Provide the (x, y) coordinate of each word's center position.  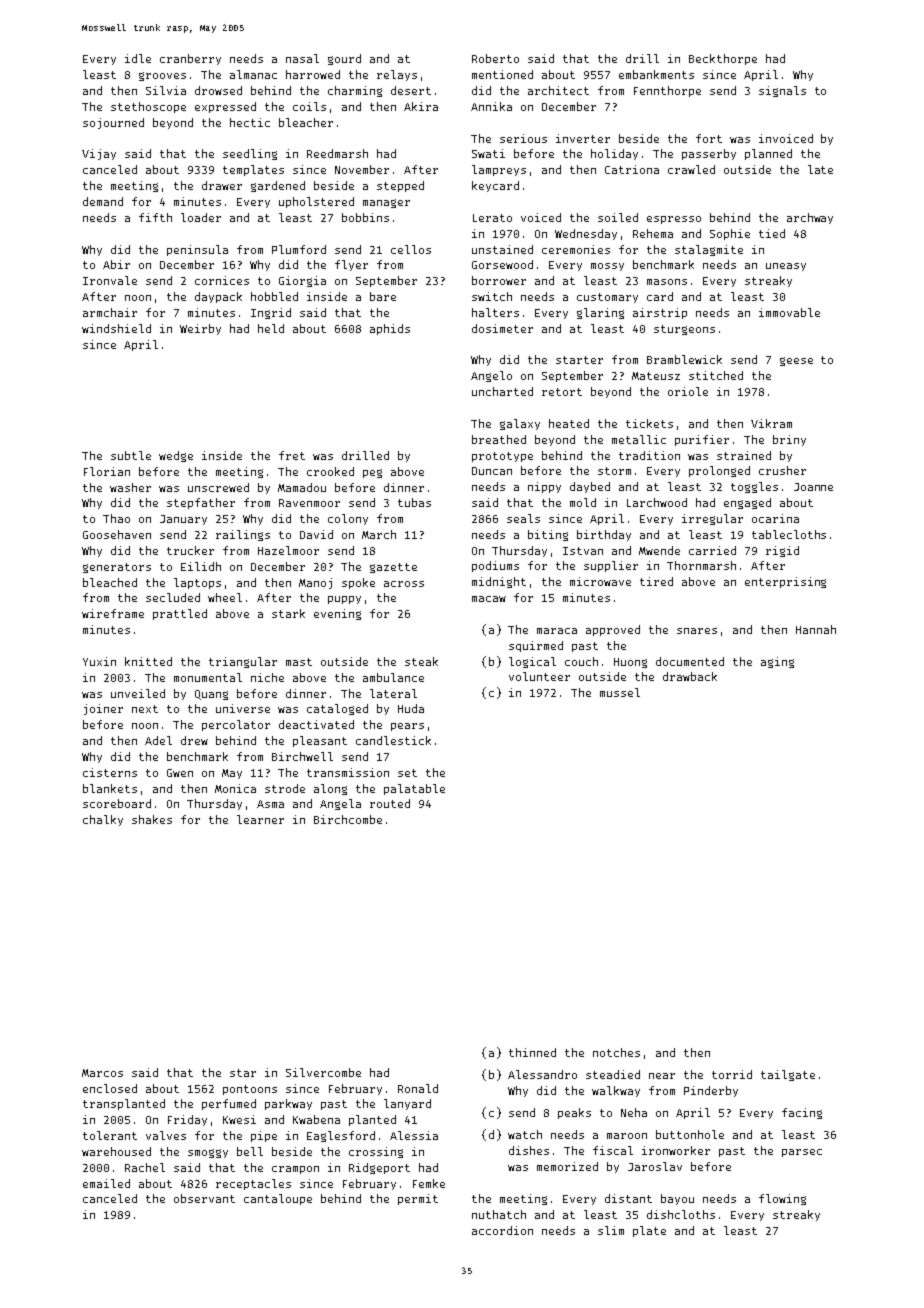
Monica (235, 788)
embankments (656, 74)
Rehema (653, 233)
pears (407, 727)
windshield (116, 328)
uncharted (502, 391)
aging (777, 662)
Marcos (102, 1073)
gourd (344, 59)
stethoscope (148, 107)
